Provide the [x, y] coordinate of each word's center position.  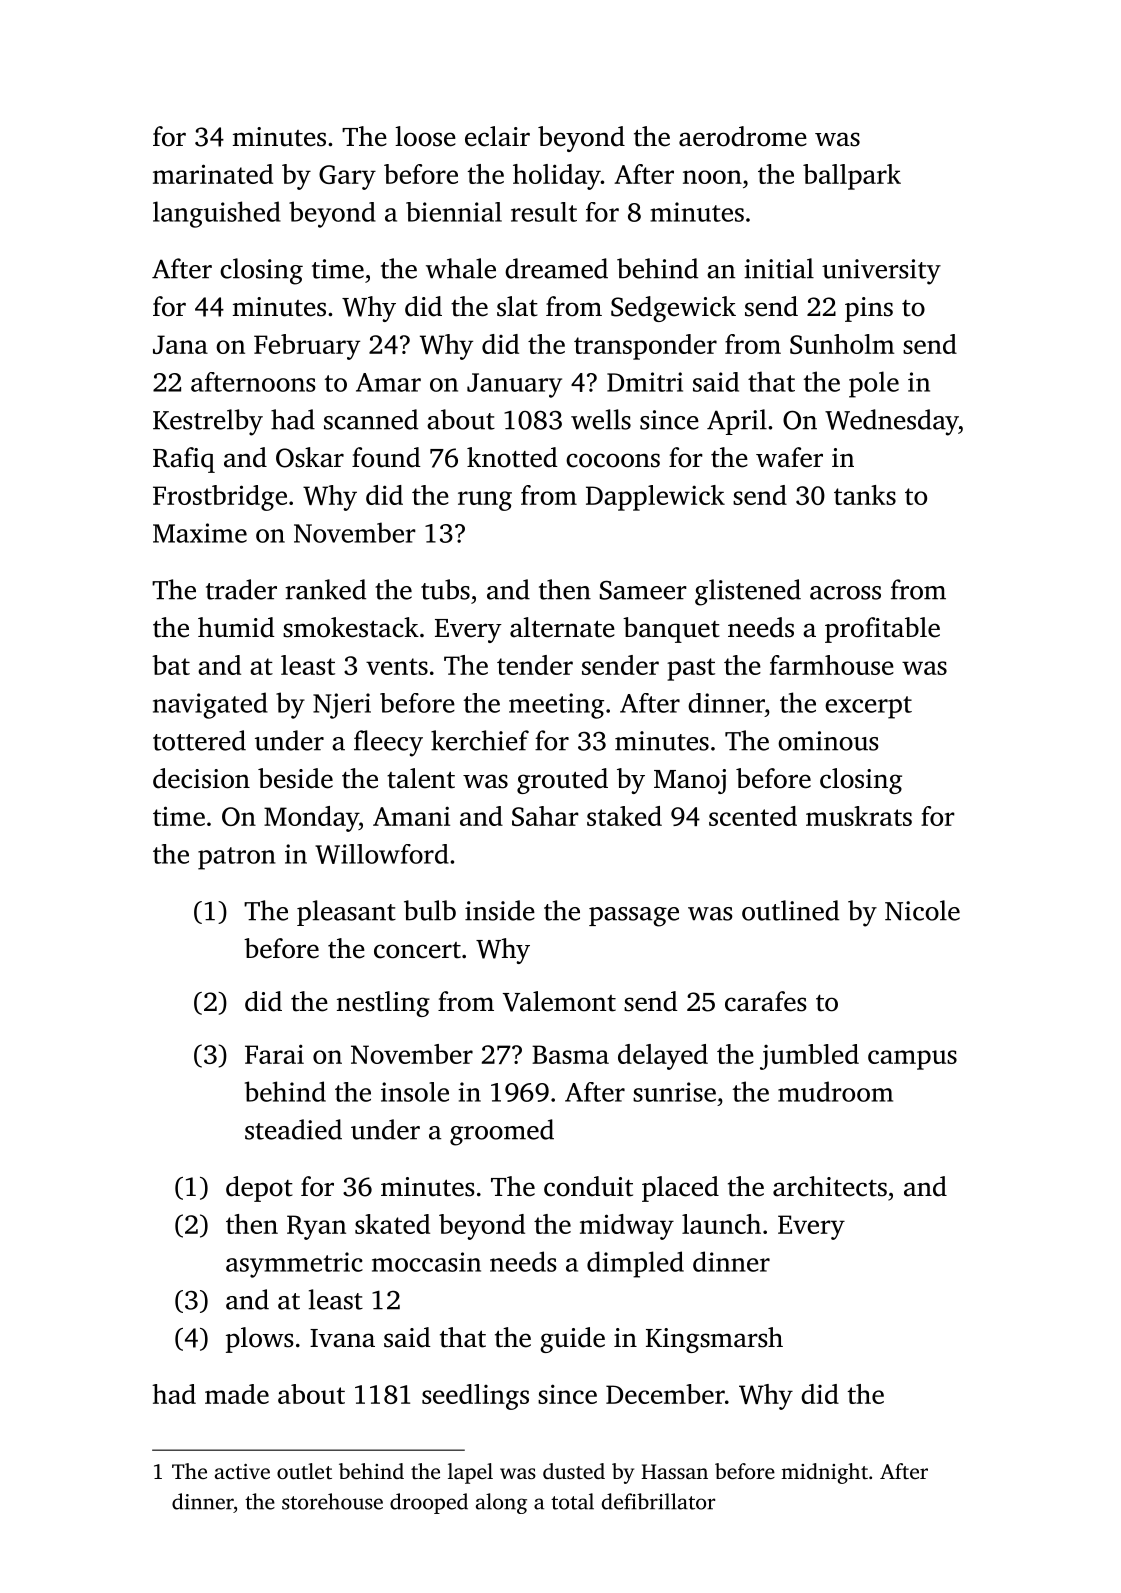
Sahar [545, 816]
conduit [588, 1186]
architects [830, 1186]
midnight [824, 1473]
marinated [213, 174]
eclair [497, 136]
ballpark [852, 177]
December [665, 1394]
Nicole [922, 910]
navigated [210, 705]
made [237, 1394]
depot [259, 1189]
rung [485, 501]
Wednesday [892, 422]
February [307, 347]
